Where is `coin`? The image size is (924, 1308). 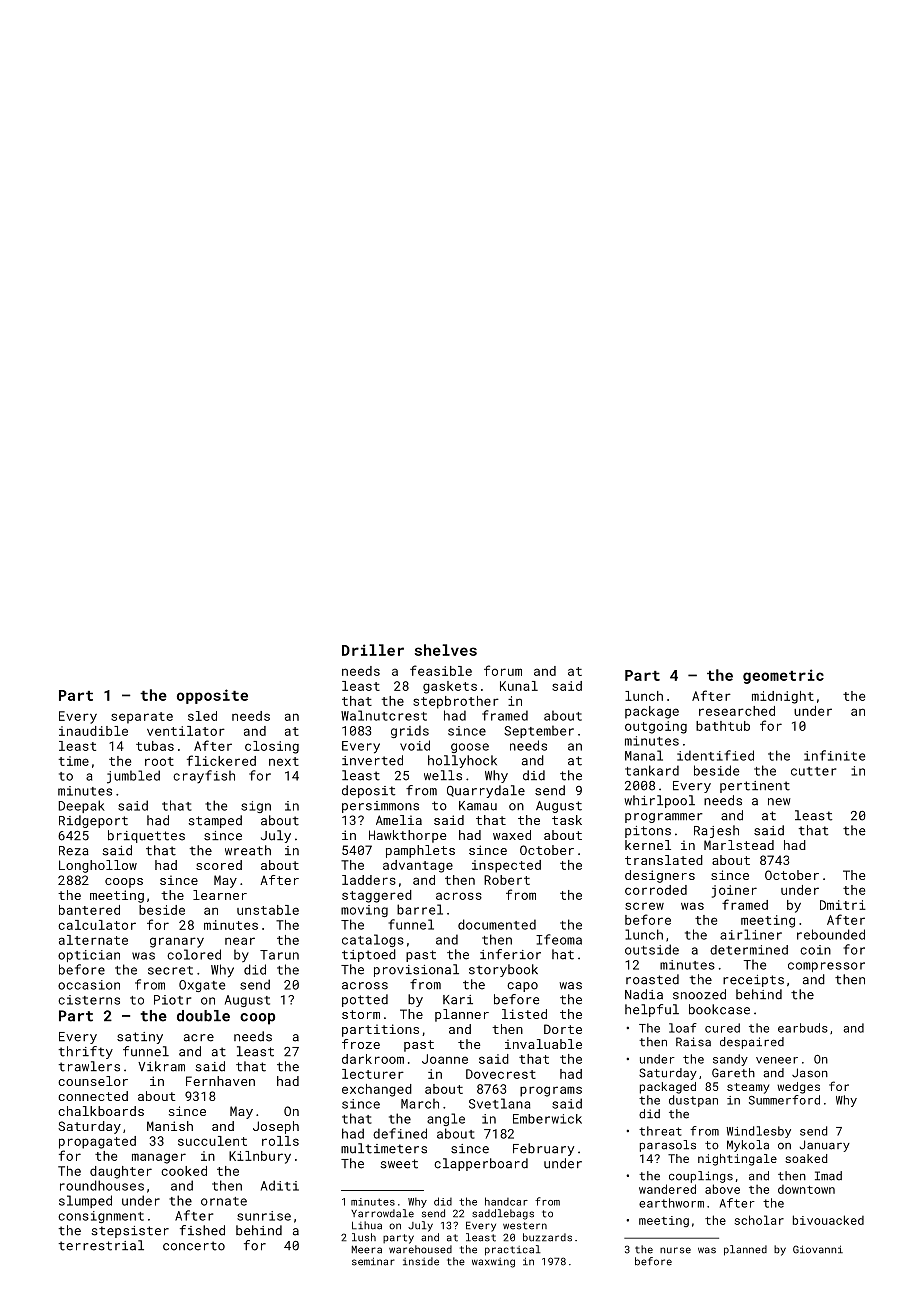
coin is located at coordinates (815, 950).
